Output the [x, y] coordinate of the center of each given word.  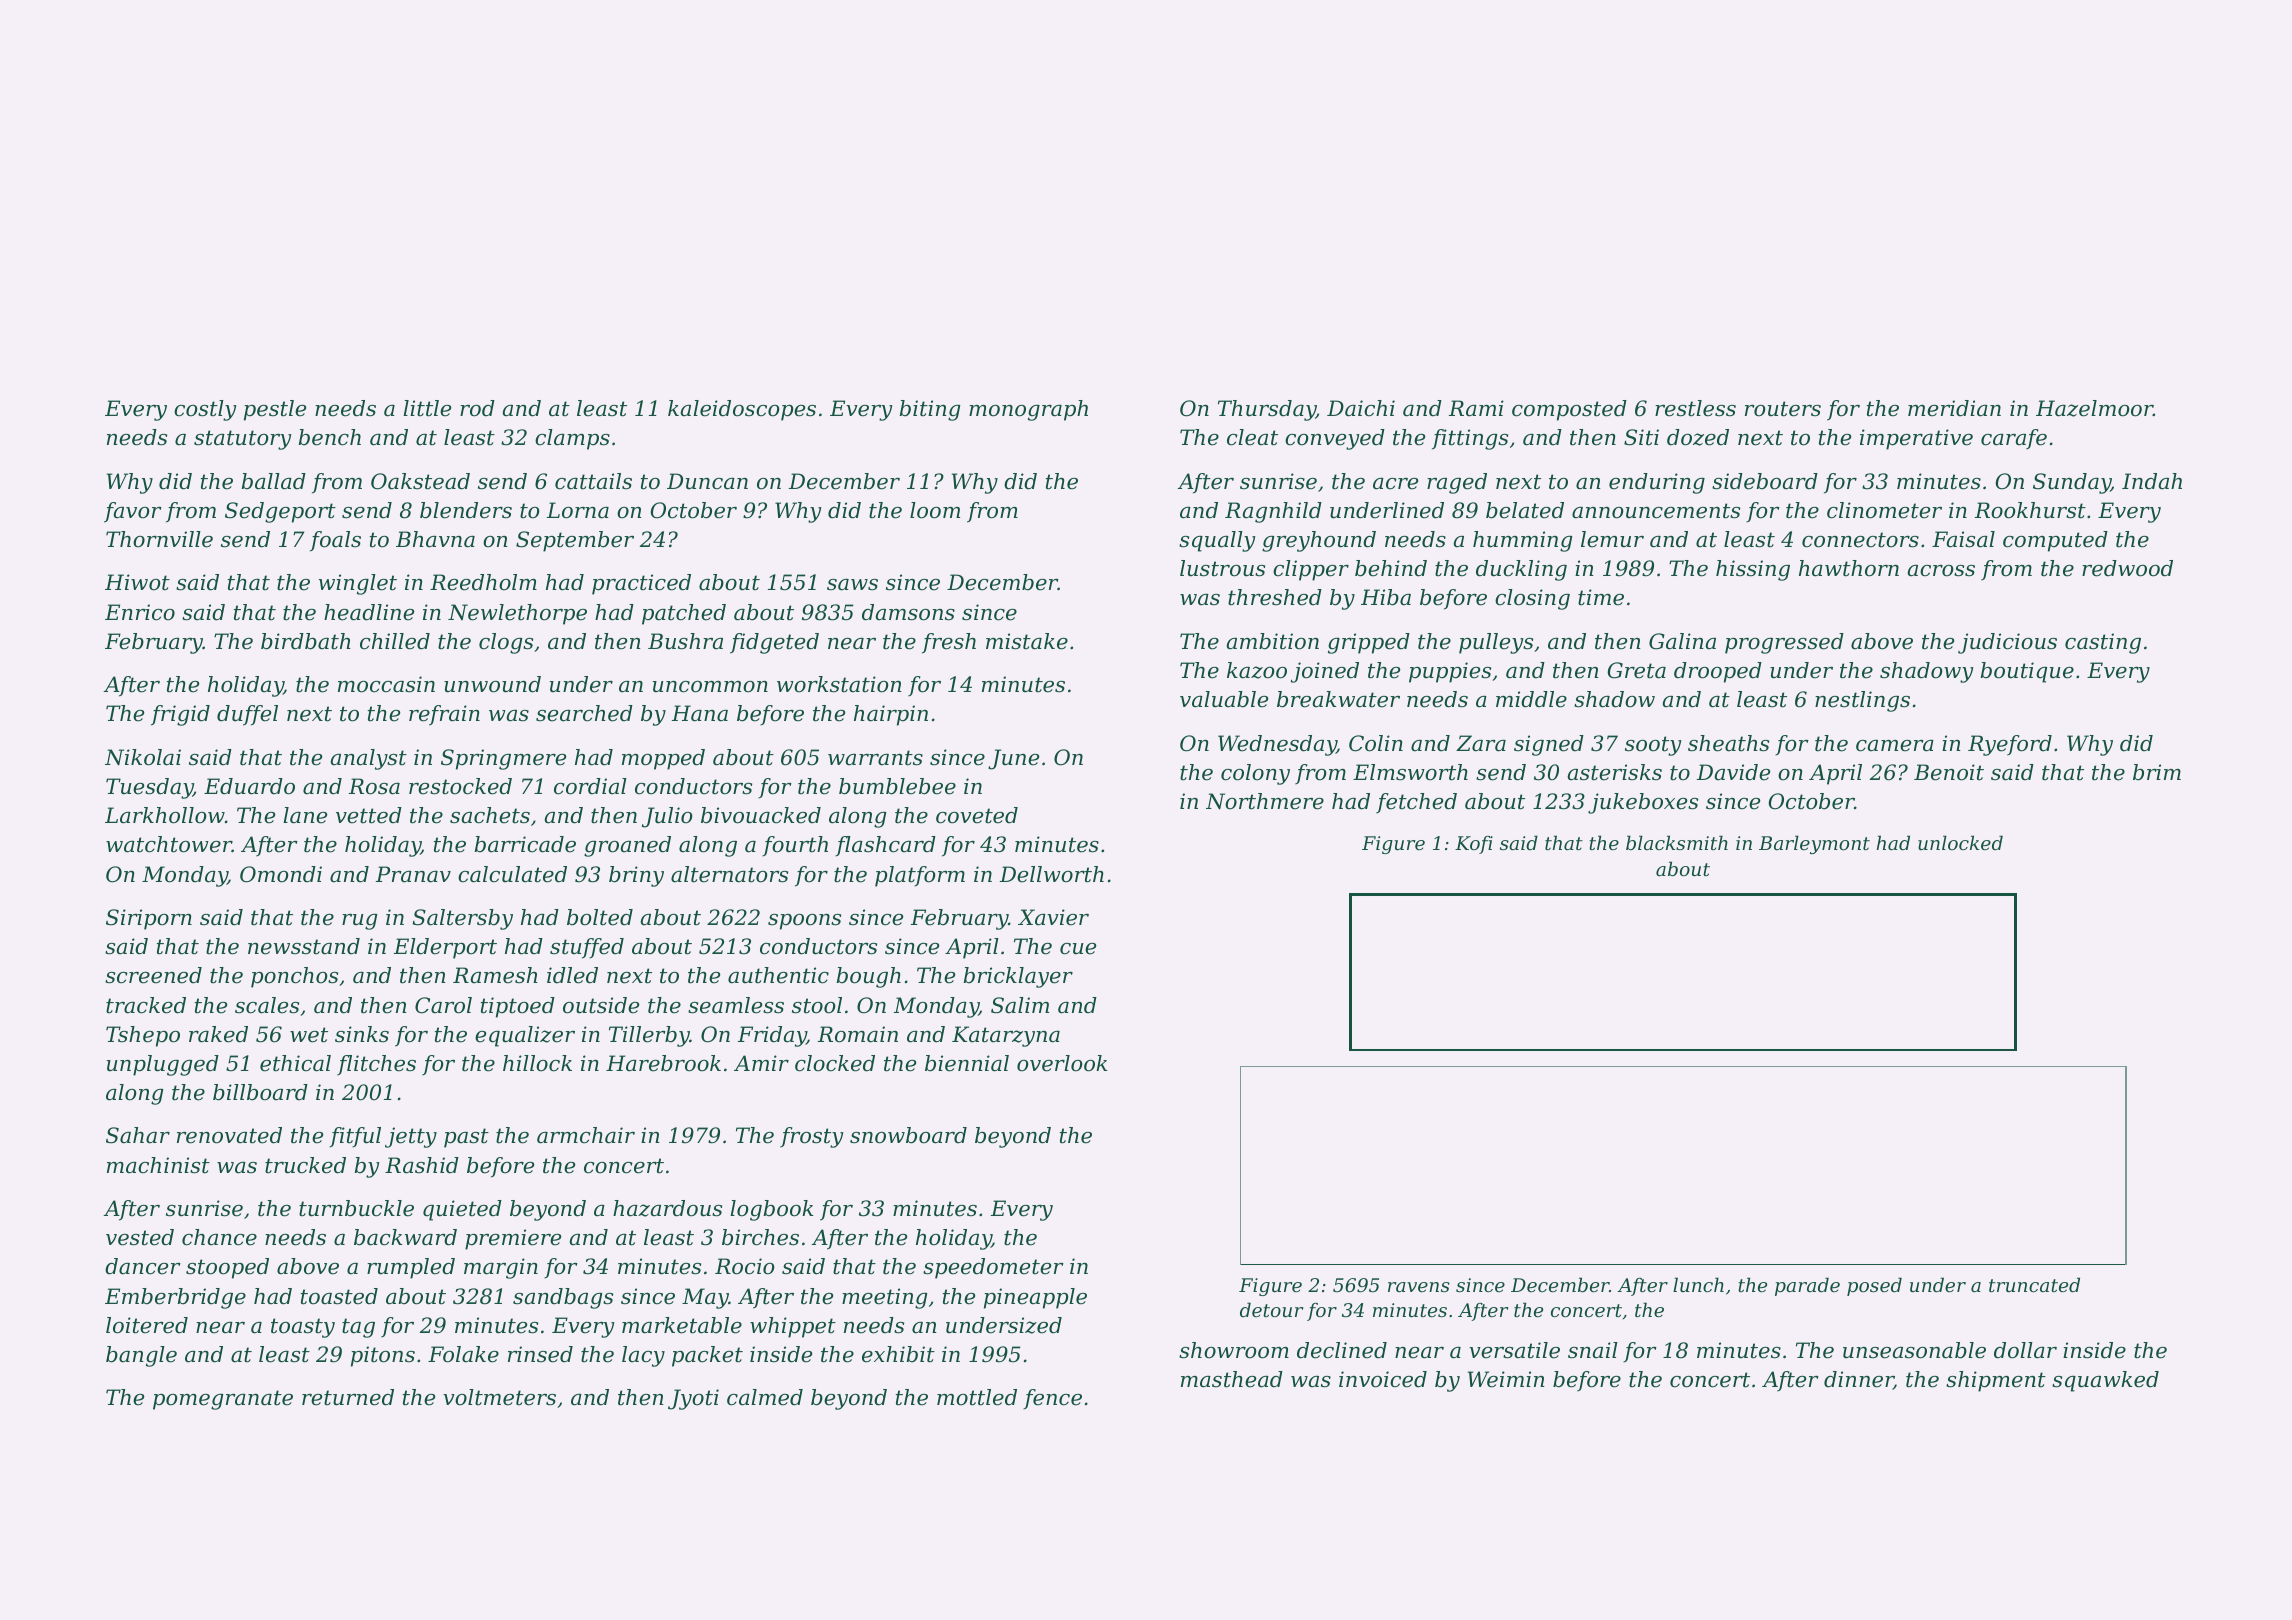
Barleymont [1814, 844]
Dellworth [1052, 874]
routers [1783, 409]
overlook [1062, 1063]
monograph [1028, 410]
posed [1874, 1286]
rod [477, 408]
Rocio [744, 1266]
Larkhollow [165, 815]
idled [572, 975]
